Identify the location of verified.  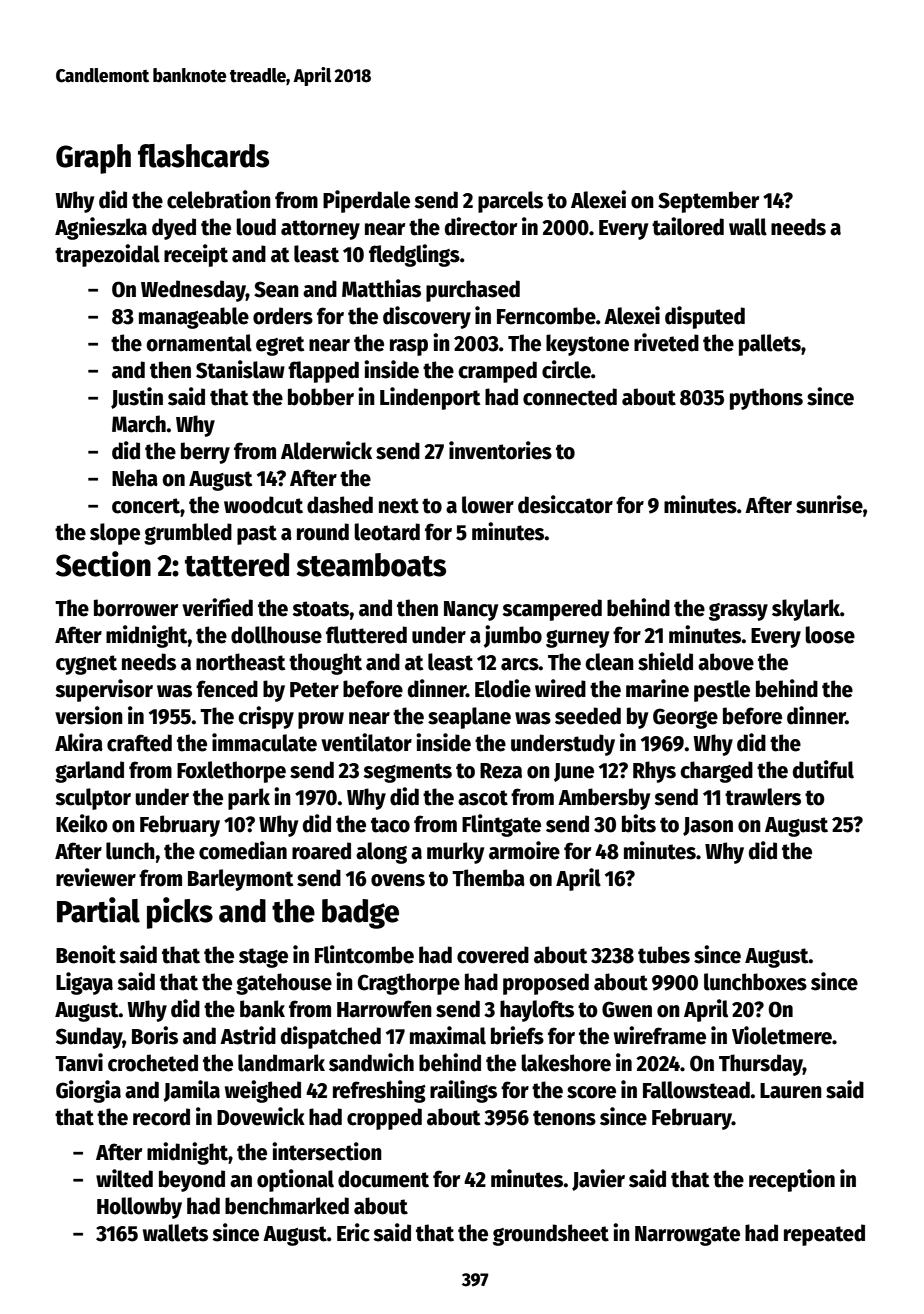
(217, 607).
